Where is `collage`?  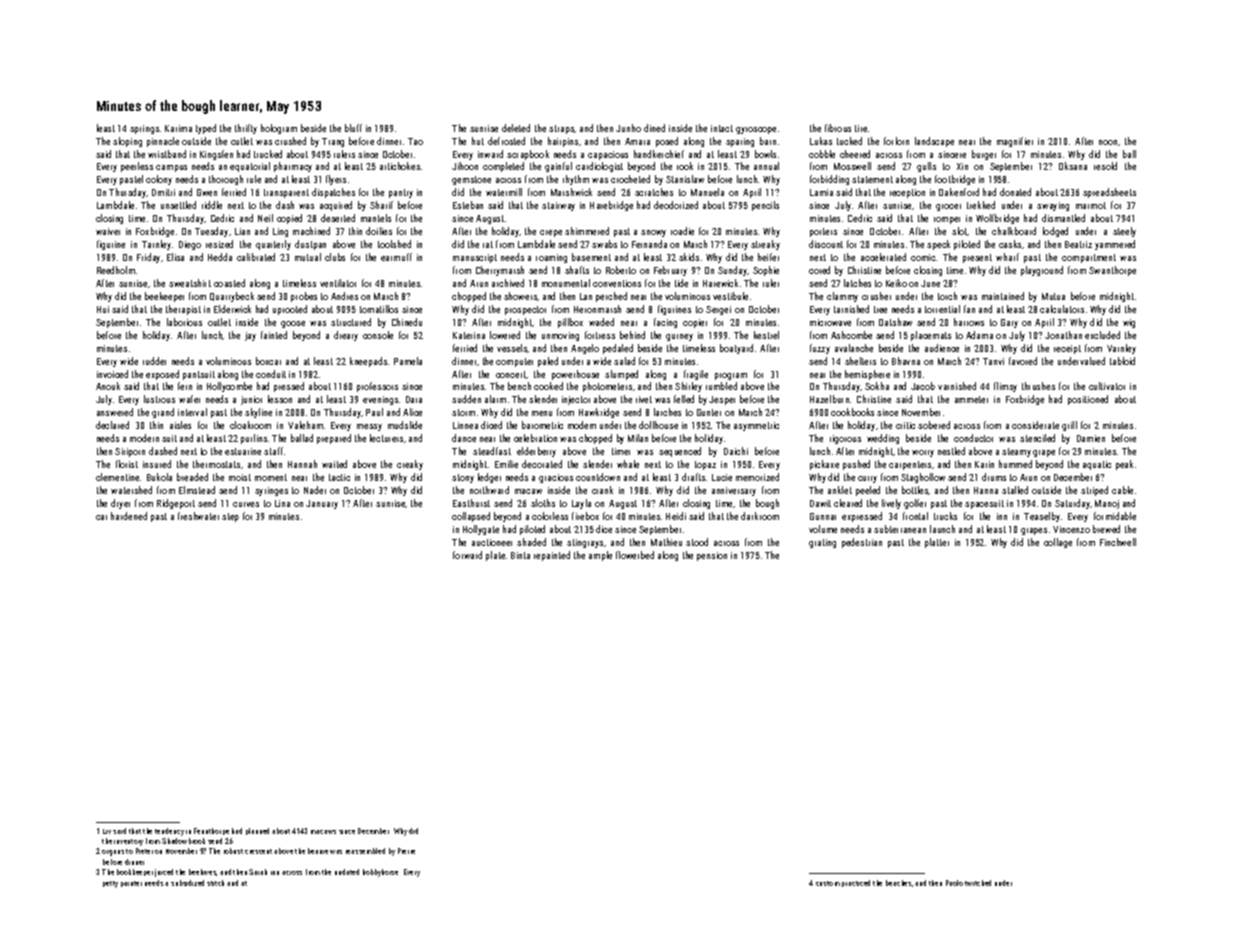 collage is located at coordinates (1058, 543).
